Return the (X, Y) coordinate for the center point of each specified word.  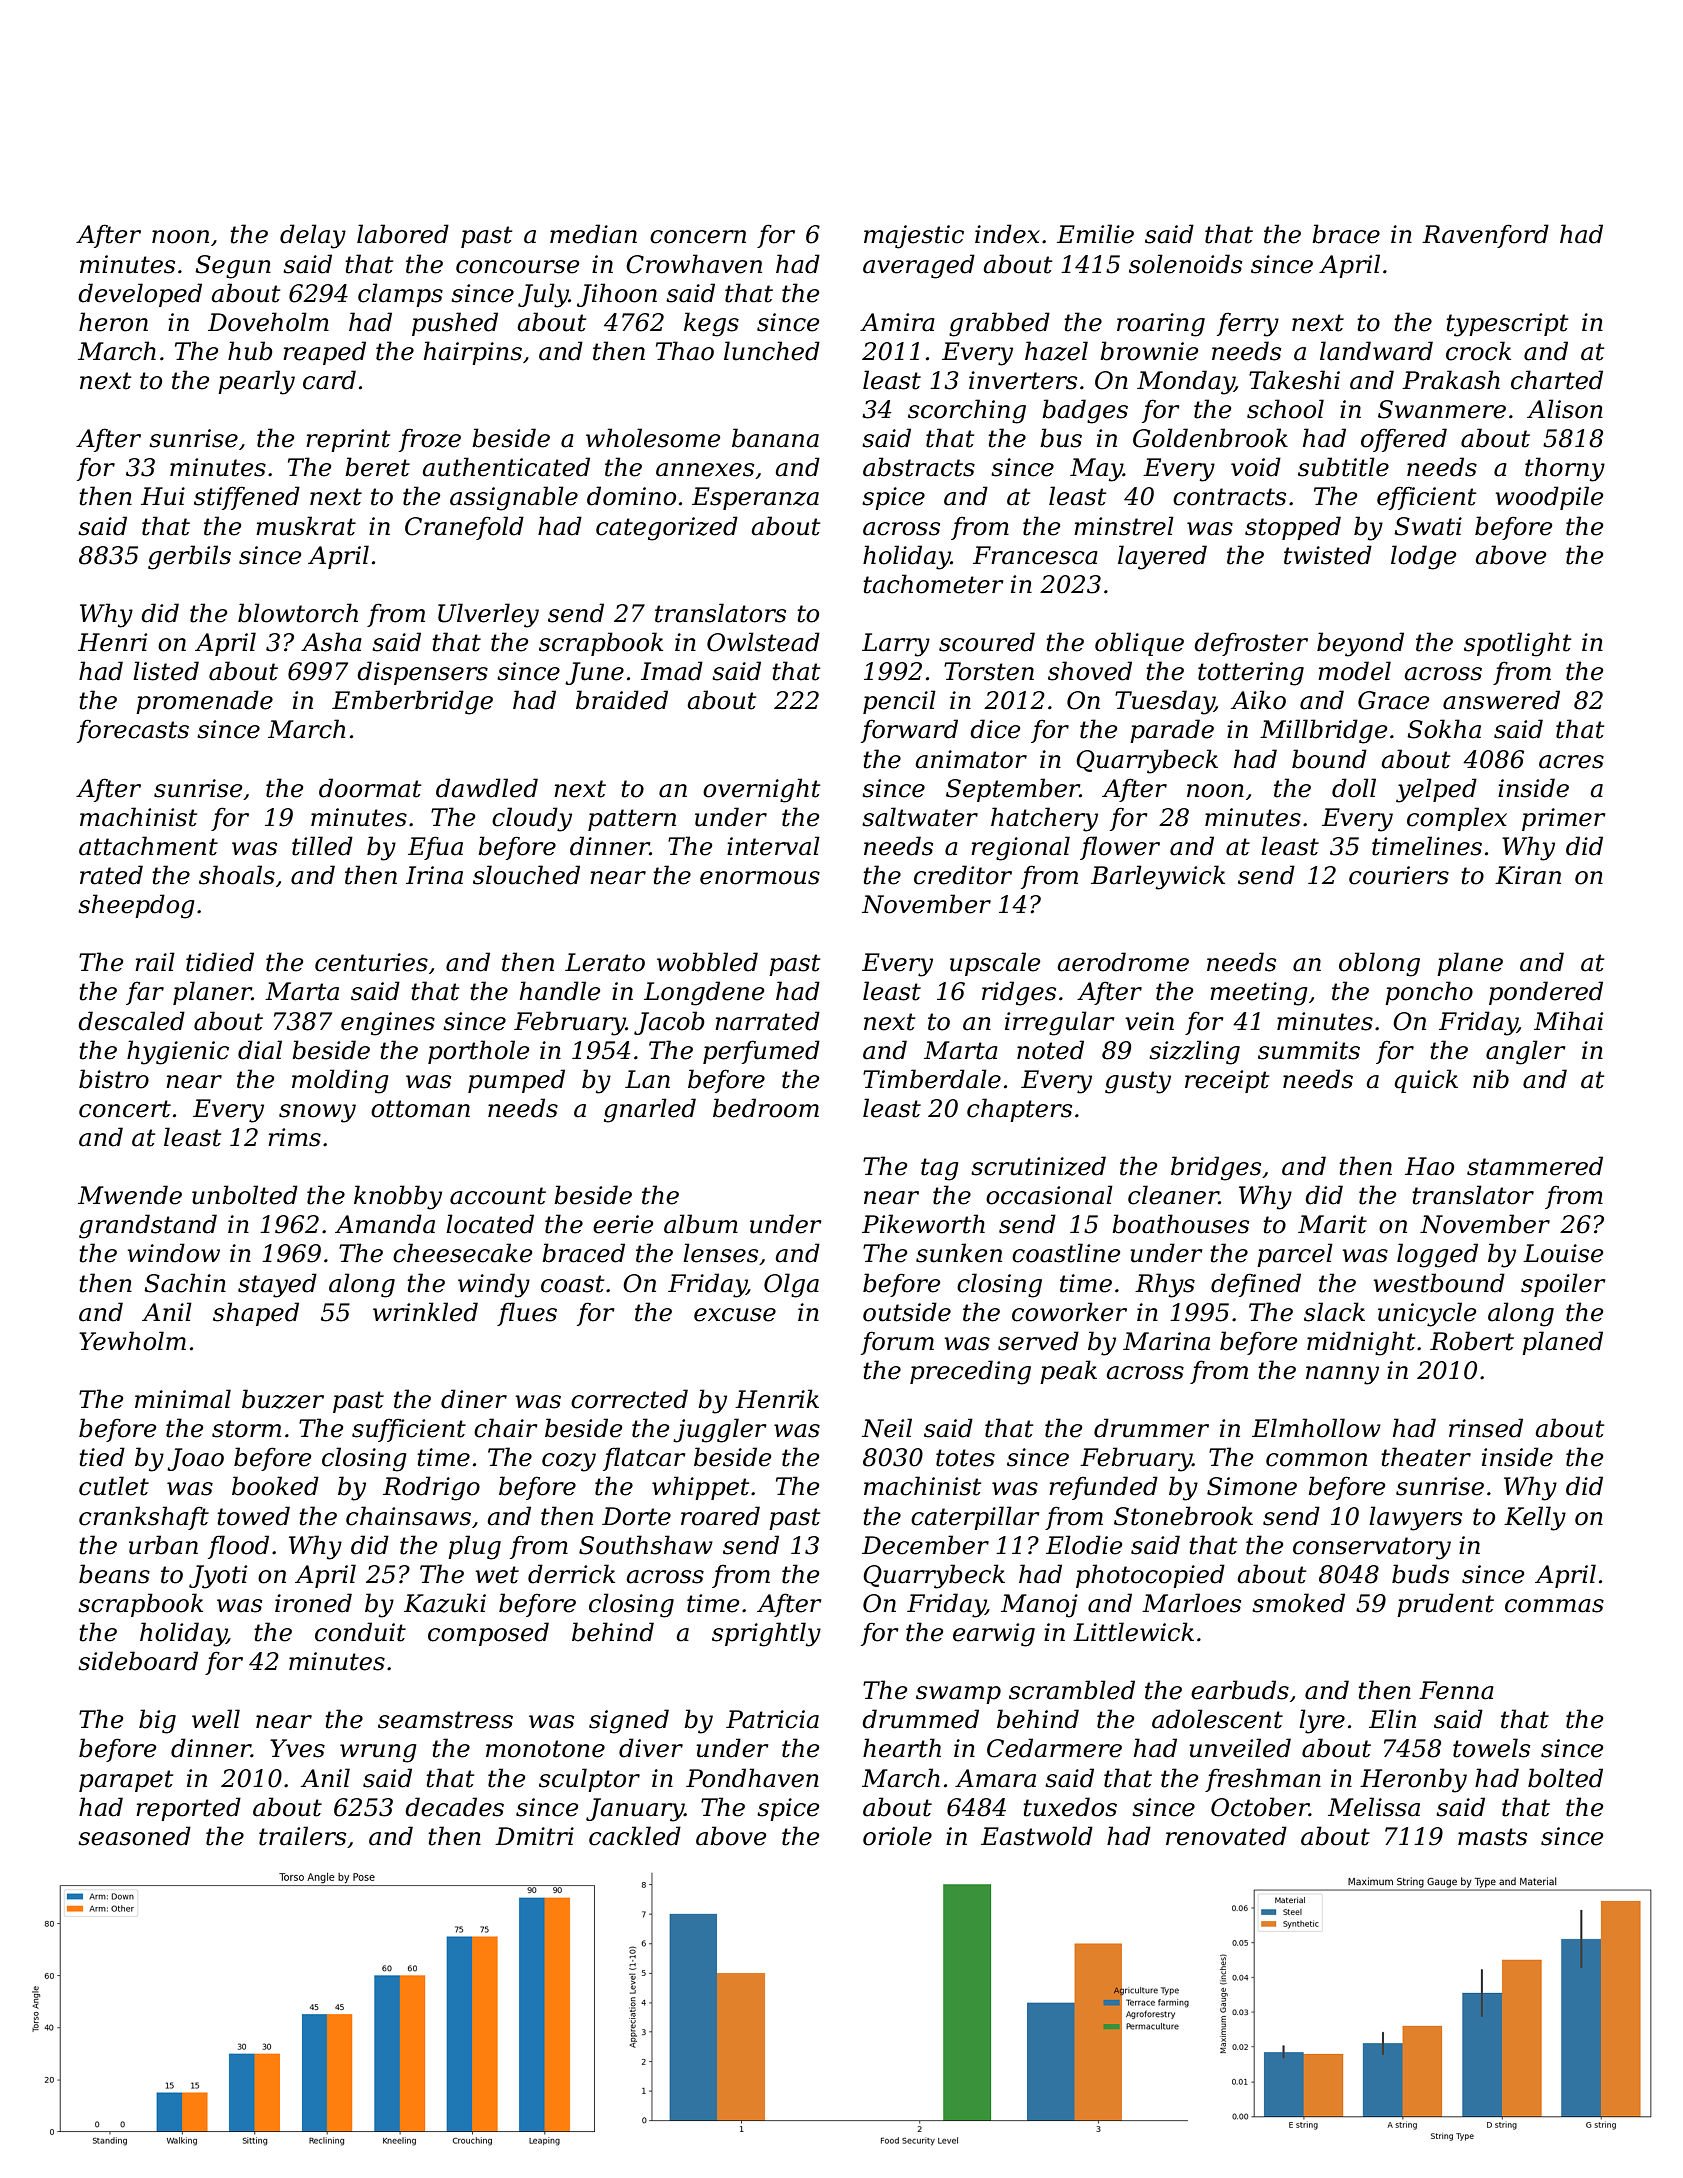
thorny (1565, 469)
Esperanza (755, 498)
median (593, 234)
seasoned (134, 1836)
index (1007, 234)
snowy (317, 1113)
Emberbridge (412, 702)
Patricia (772, 1719)
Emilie (1095, 234)
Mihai (1568, 1021)
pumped (516, 1081)
